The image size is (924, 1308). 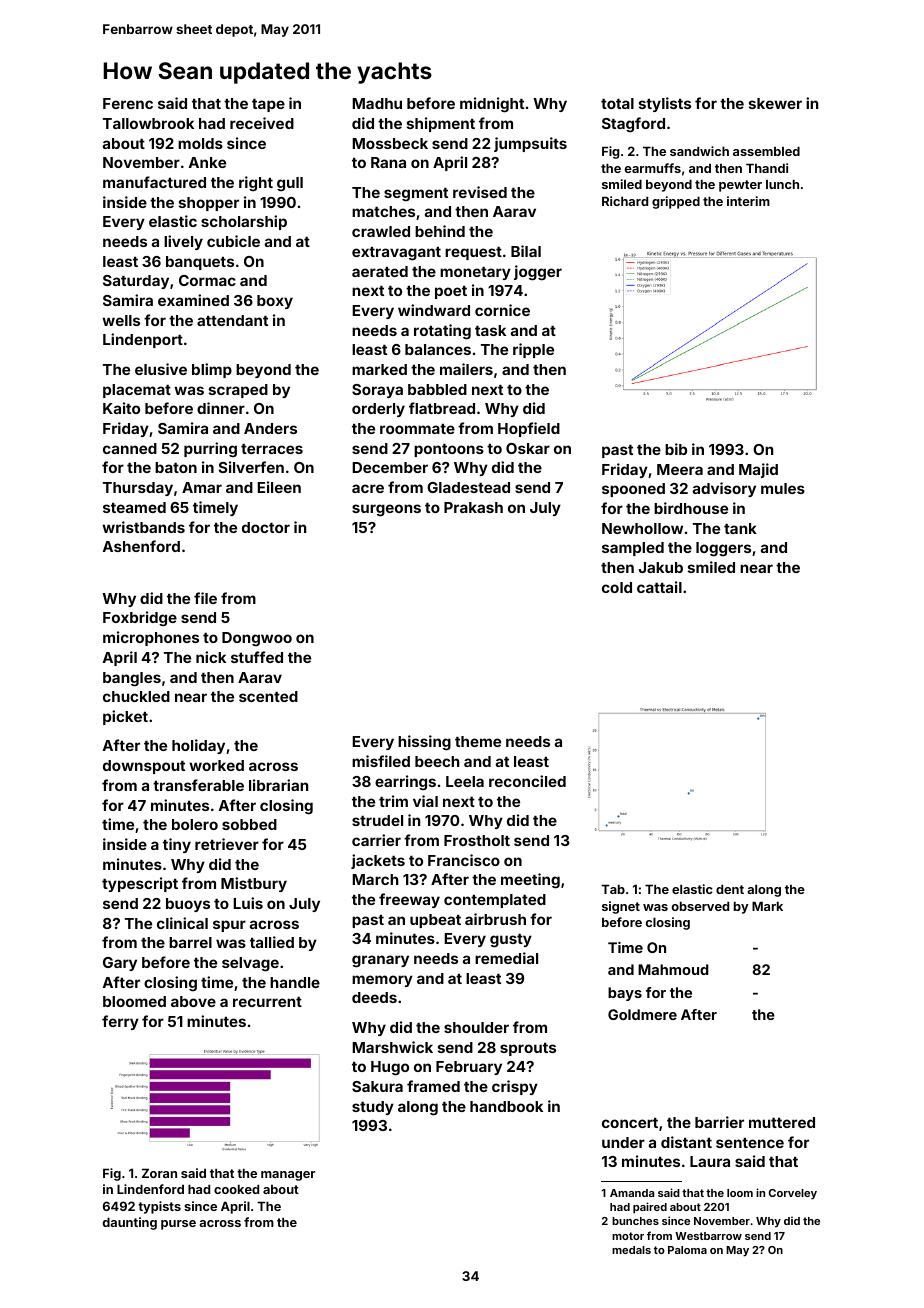 I want to click on sobbed, so click(x=249, y=824).
